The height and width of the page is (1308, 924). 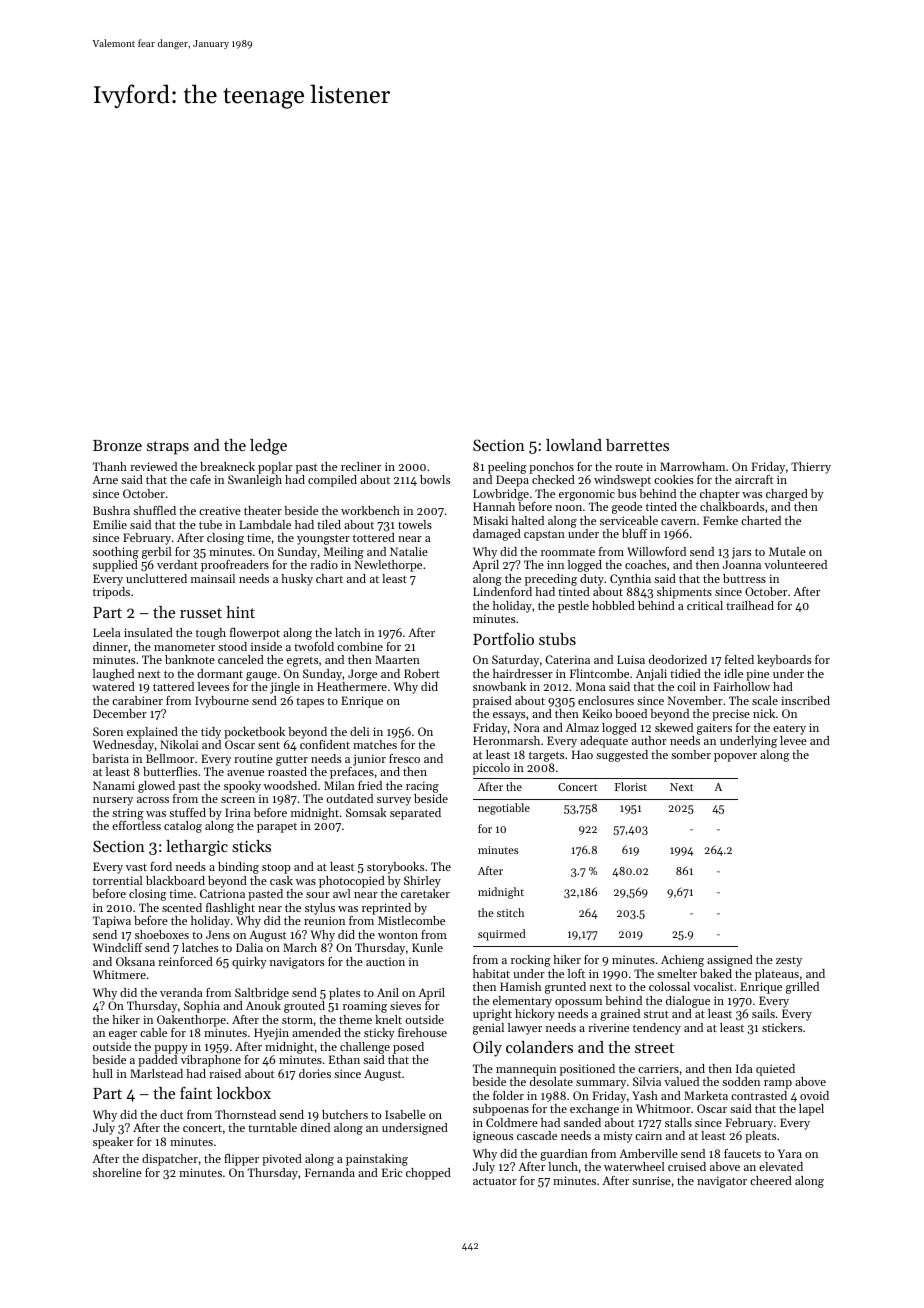 I want to click on cairn, so click(x=648, y=1135).
